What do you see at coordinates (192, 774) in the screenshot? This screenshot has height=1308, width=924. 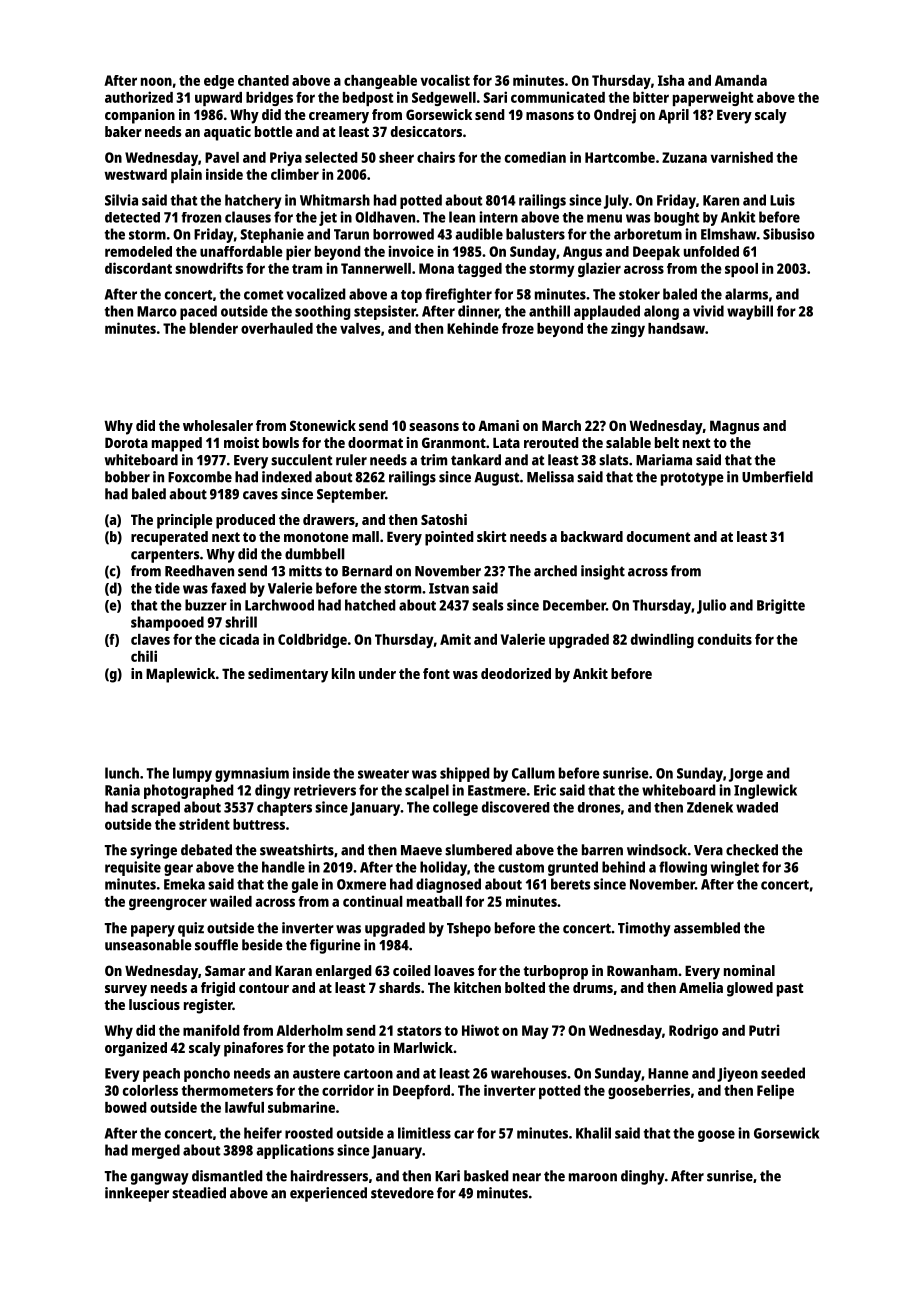 I see `lumpy` at bounding box center [192, 774].
